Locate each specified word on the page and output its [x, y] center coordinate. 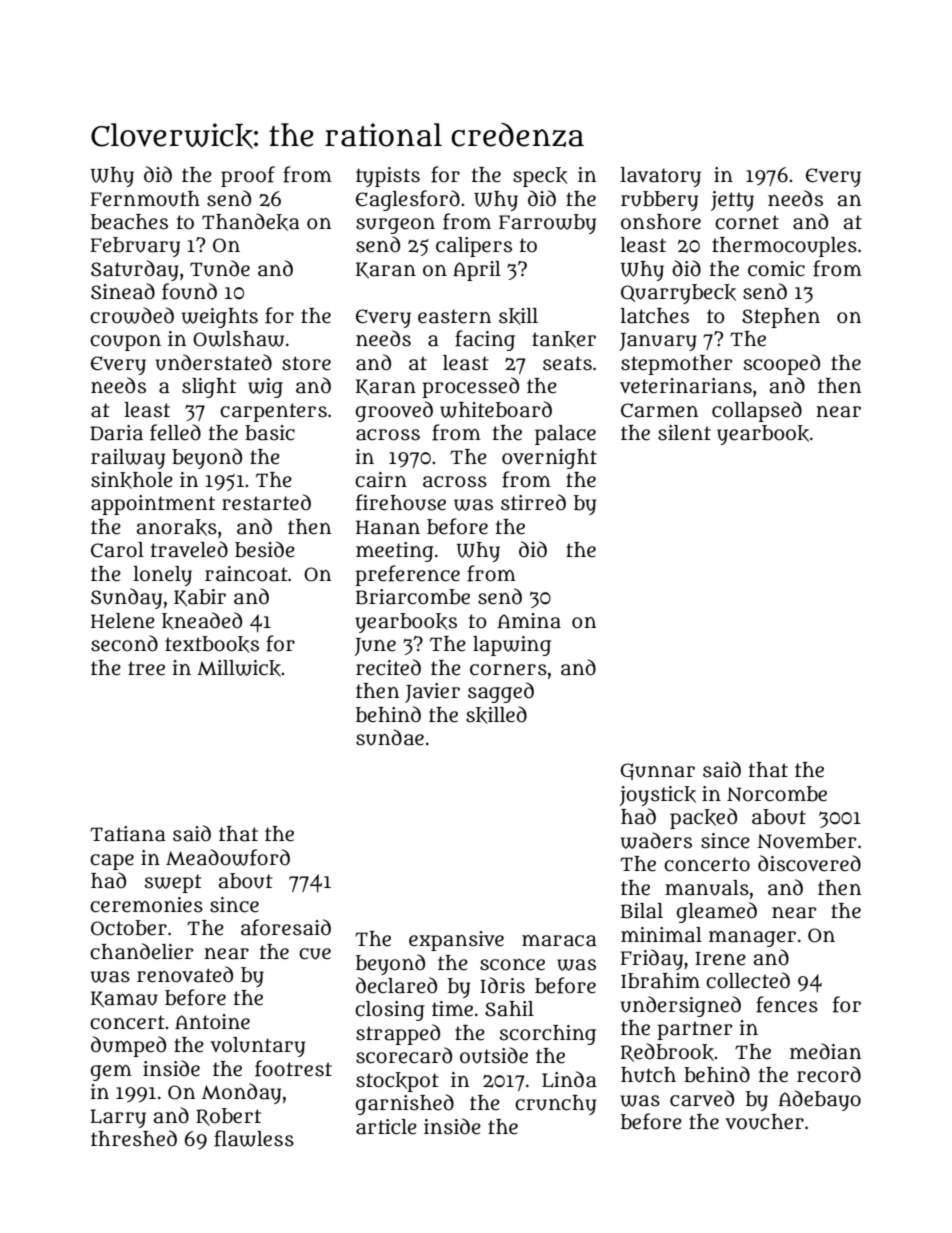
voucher [764, 1122]
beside [265, 549]
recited [388, 667]
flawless [254, 1138]
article [386, 1127]
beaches [129, 222]
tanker [564, 339]
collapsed [757, 411]
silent [684, 433]
